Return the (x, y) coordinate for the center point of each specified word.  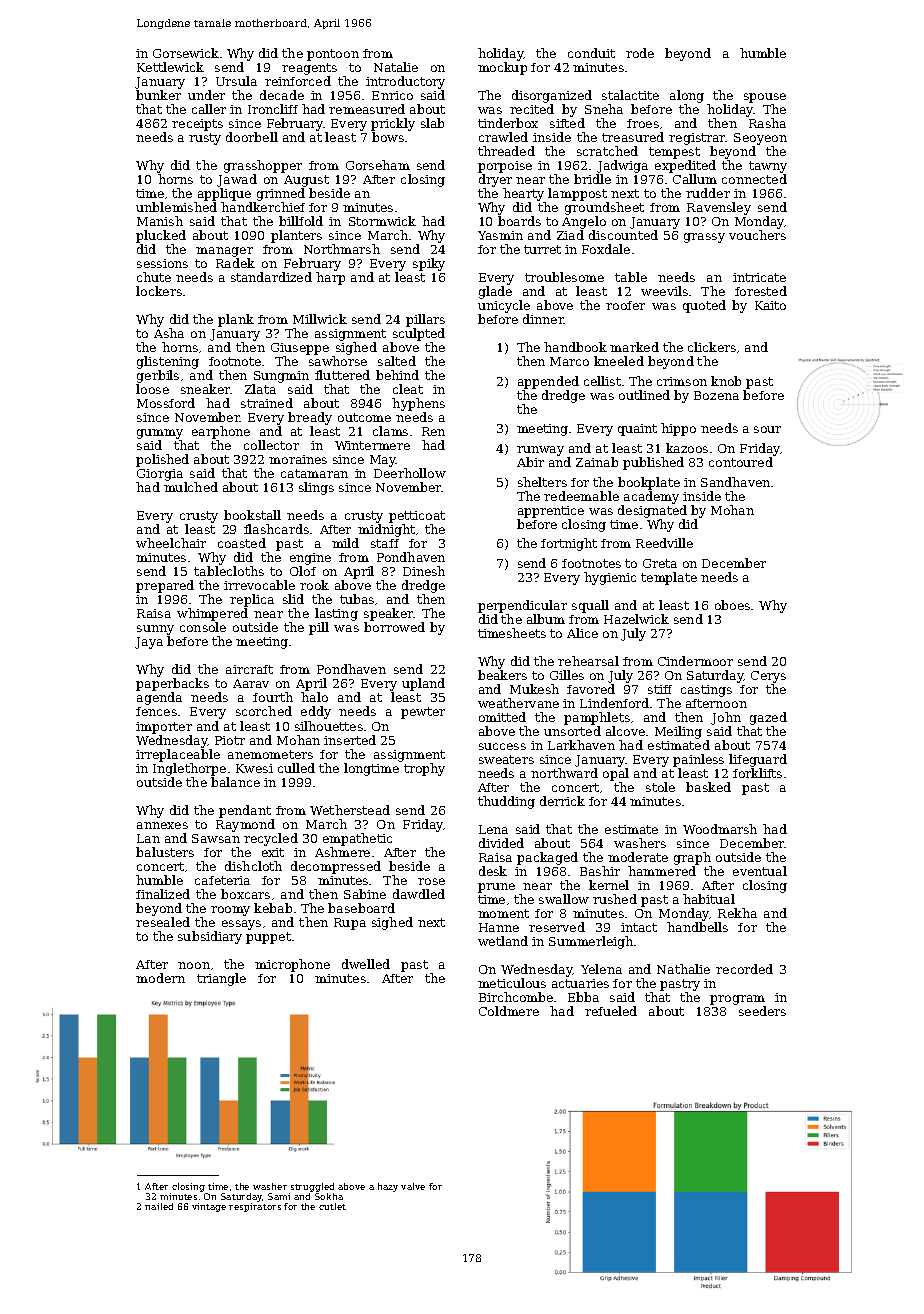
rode (640, 53)
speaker (389, 614)
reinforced (298, 81)
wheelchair (171, 543)
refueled (611, 1011)
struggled (312, 1187)
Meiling (678, 732)
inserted (350, 740)
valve (413, 1186)
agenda (159, 699)
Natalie (396, 67)
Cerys (768, 677)
